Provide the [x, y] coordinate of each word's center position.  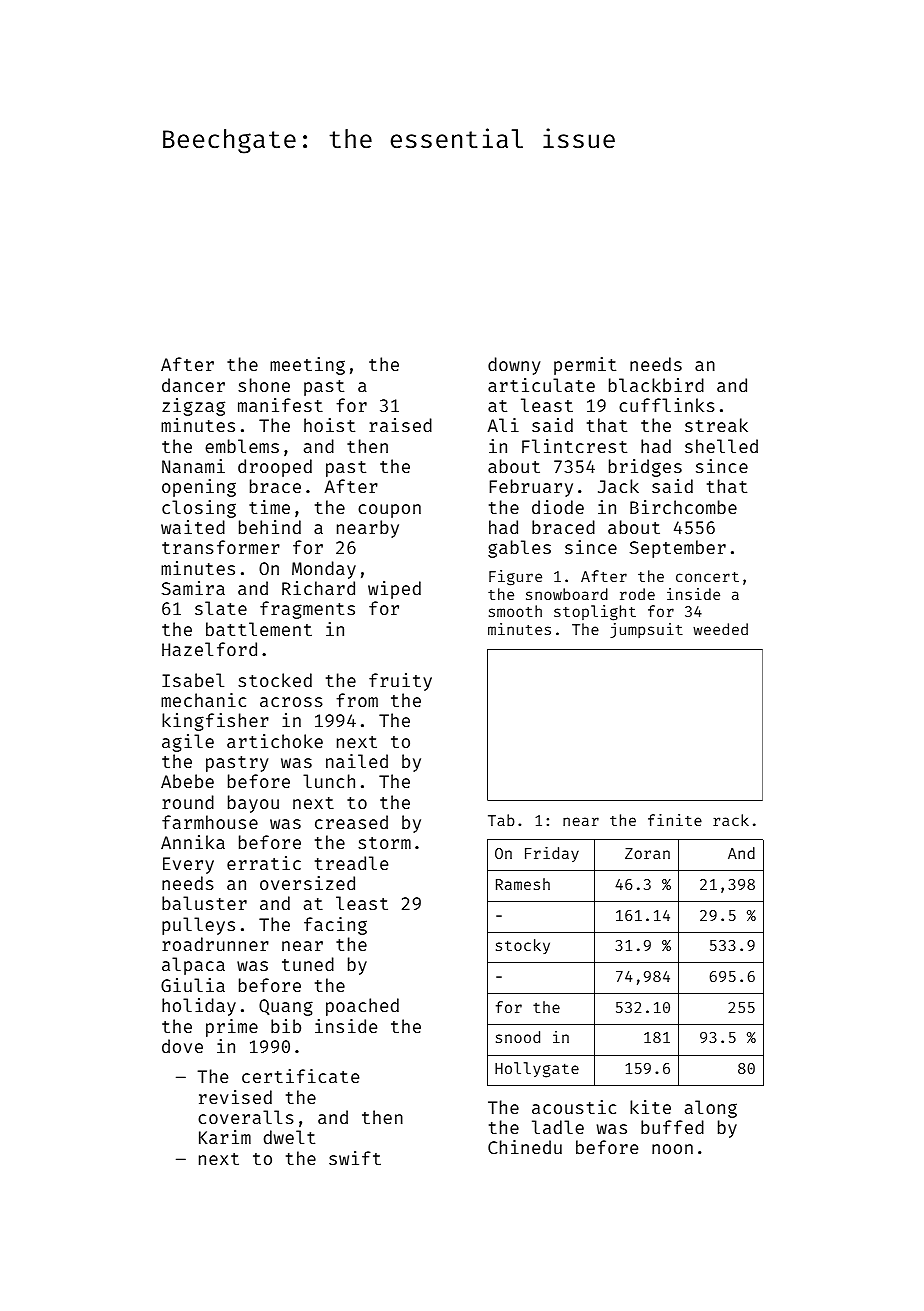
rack [731, 820]
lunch [329, 781]
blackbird [656, 385]
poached [362, 1007]
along [711, 1109]
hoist [329, 425]
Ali [503, 425]
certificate [300, 1076]
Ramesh [523, 884]
